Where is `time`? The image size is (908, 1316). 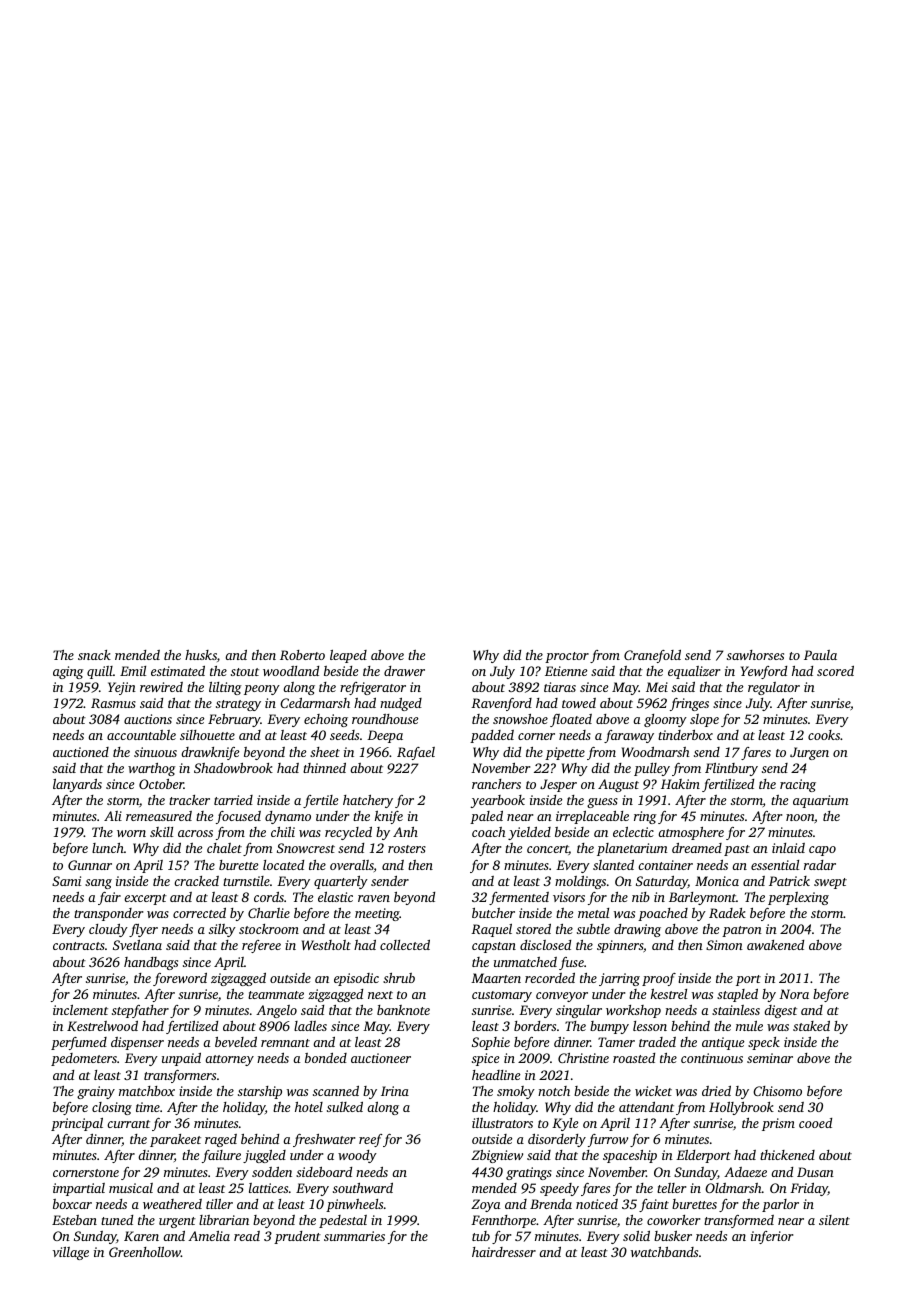
time is located at coordinates (148, 1107).
